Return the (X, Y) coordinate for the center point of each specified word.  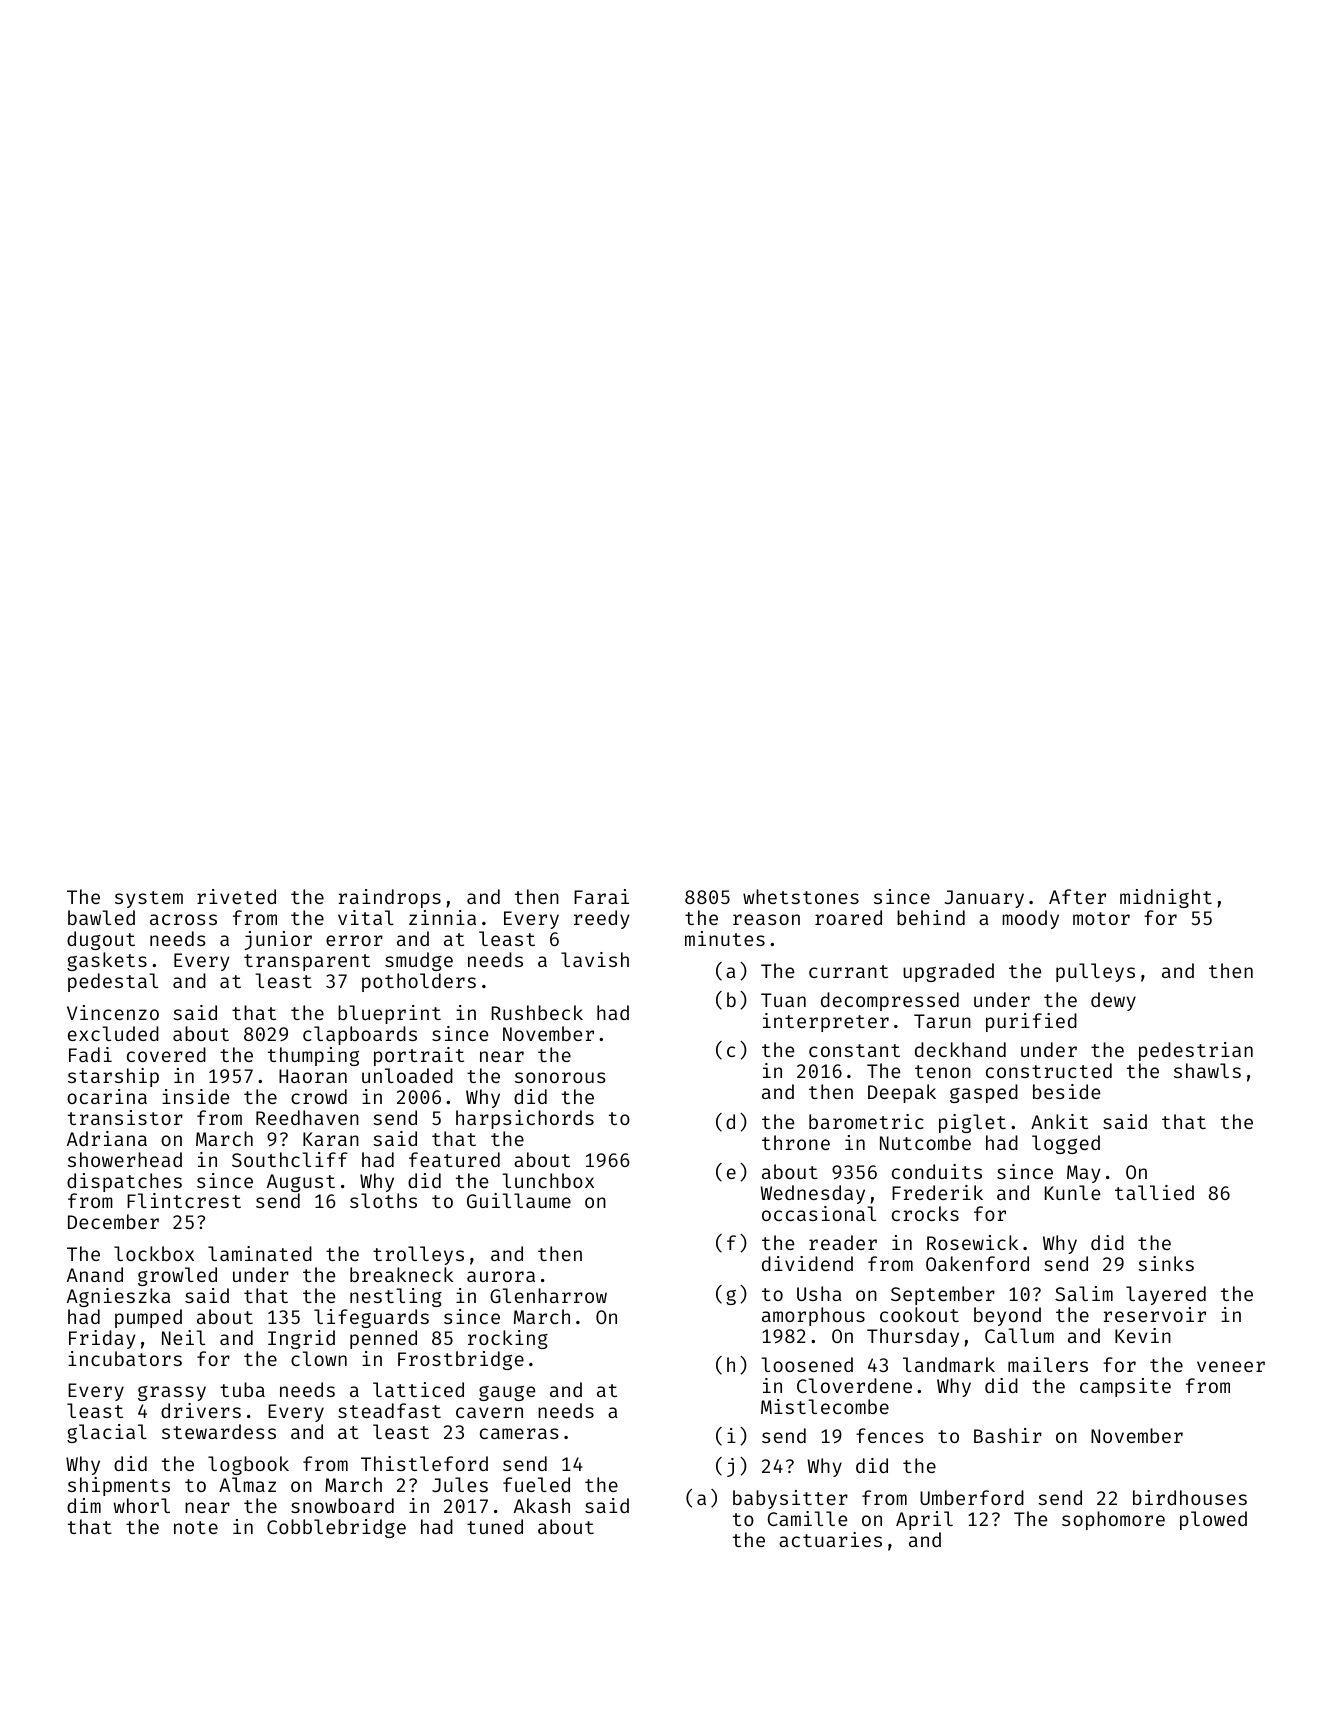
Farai (601, 896)
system (149, 899)
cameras (519, 1433)
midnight (1166, 898)
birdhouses (1190, 1497)
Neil (183, 1337)
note (196, 1527)
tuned (495, 1526)
